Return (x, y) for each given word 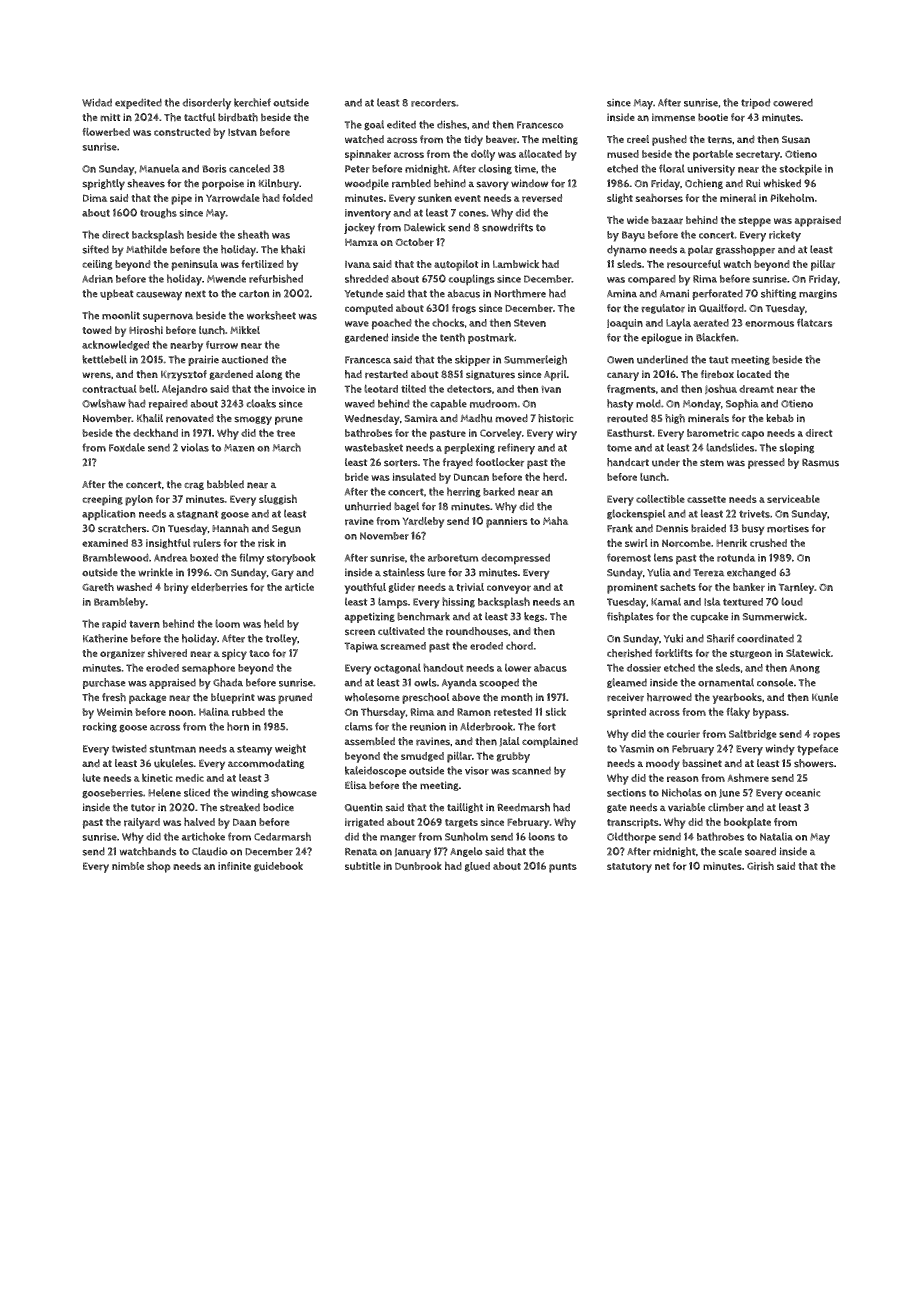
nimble (128, 866)
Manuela (159, 168)
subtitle (363, 866)
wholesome (372, 697)
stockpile (800, 169)
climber (726, 807)
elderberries (219, 587)
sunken (435, 197)
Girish (760, 865)
